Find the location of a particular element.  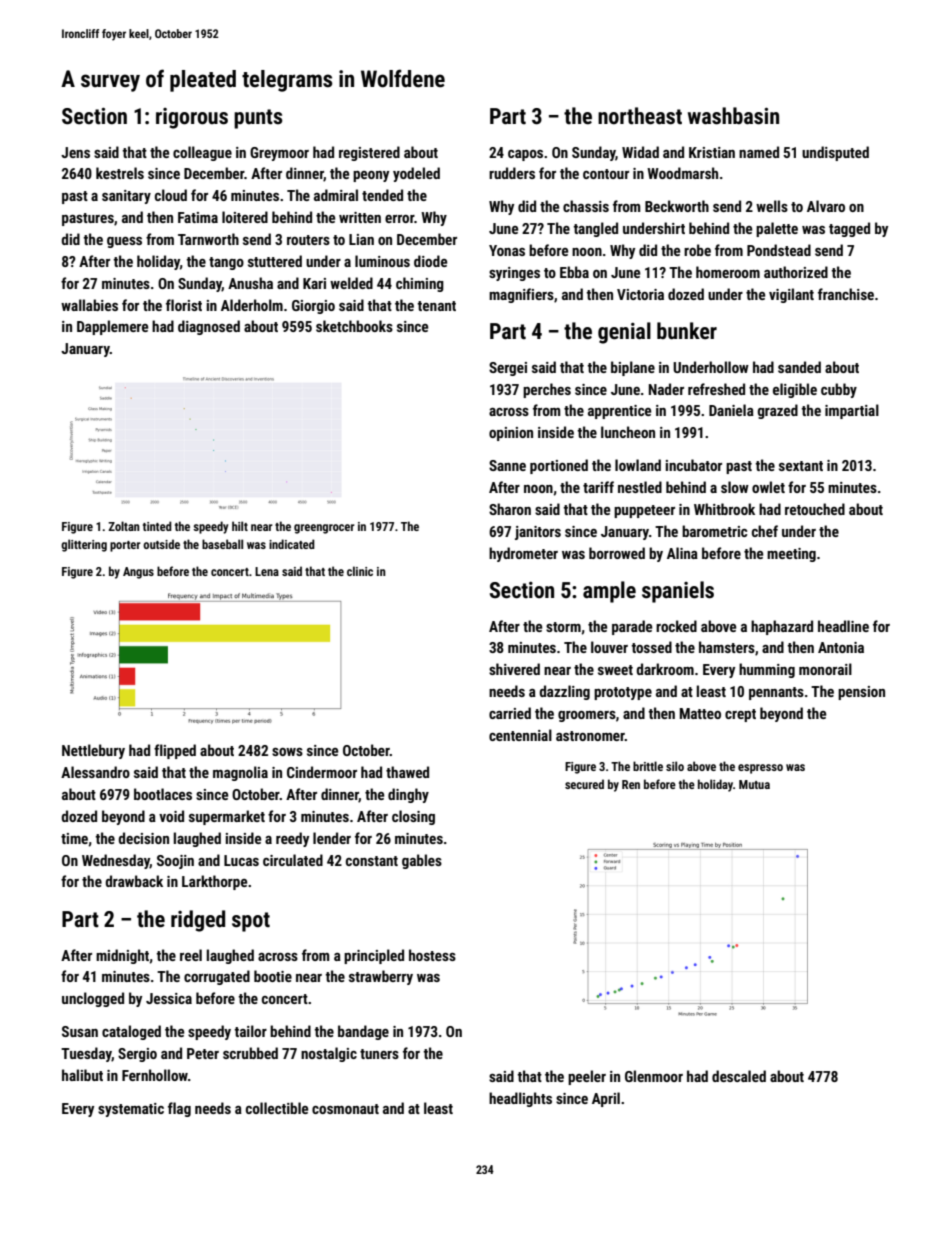

Glenmoor is located at coordinates (654, 1076).
